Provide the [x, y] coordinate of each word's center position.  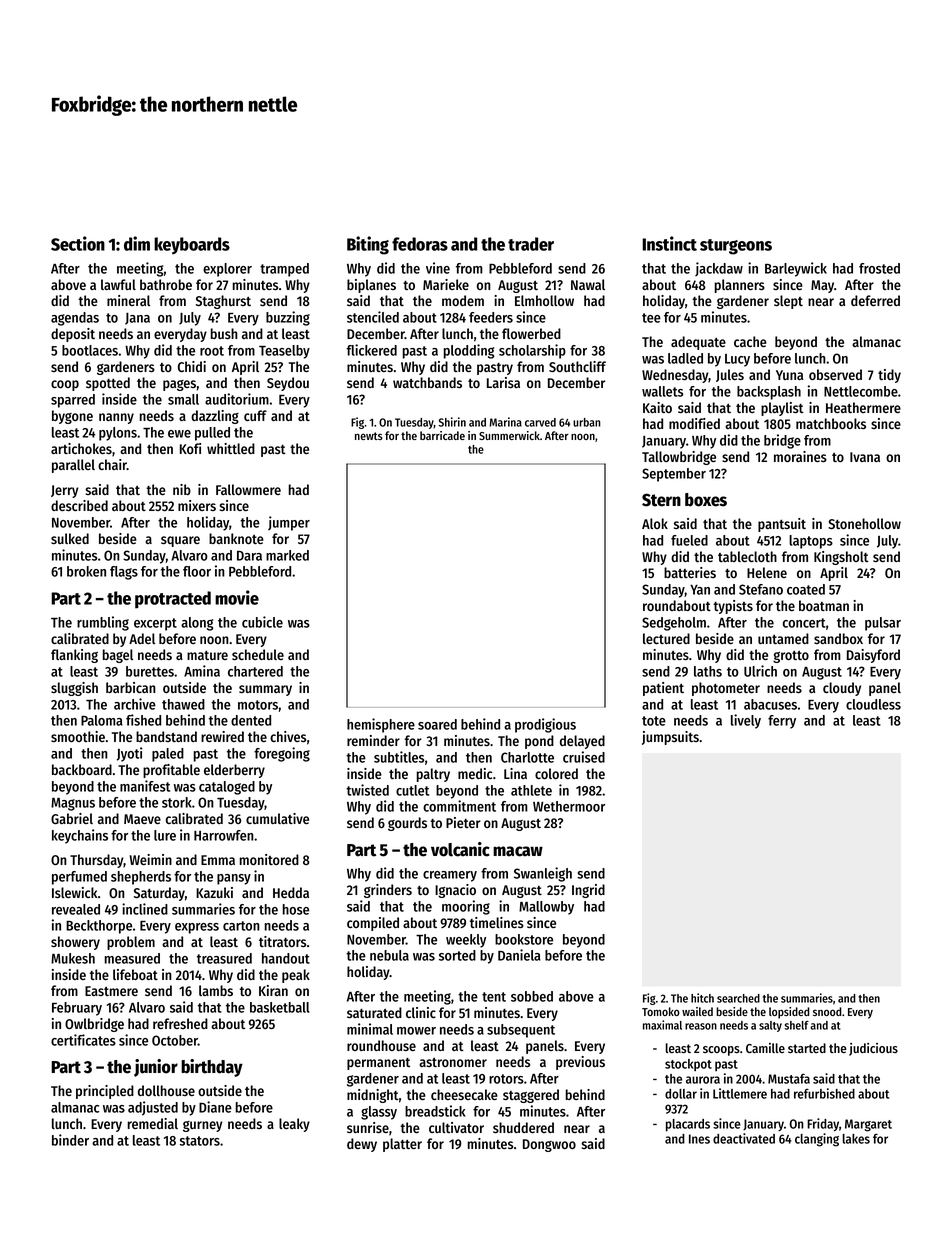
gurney [203, 1126]
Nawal [588, 284]
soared [437, 724]
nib [182, 489]
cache [750, 341]
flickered [371, 350]
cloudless [873, 704]
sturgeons [736, 247]
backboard [82, 769]
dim [137, 243]
